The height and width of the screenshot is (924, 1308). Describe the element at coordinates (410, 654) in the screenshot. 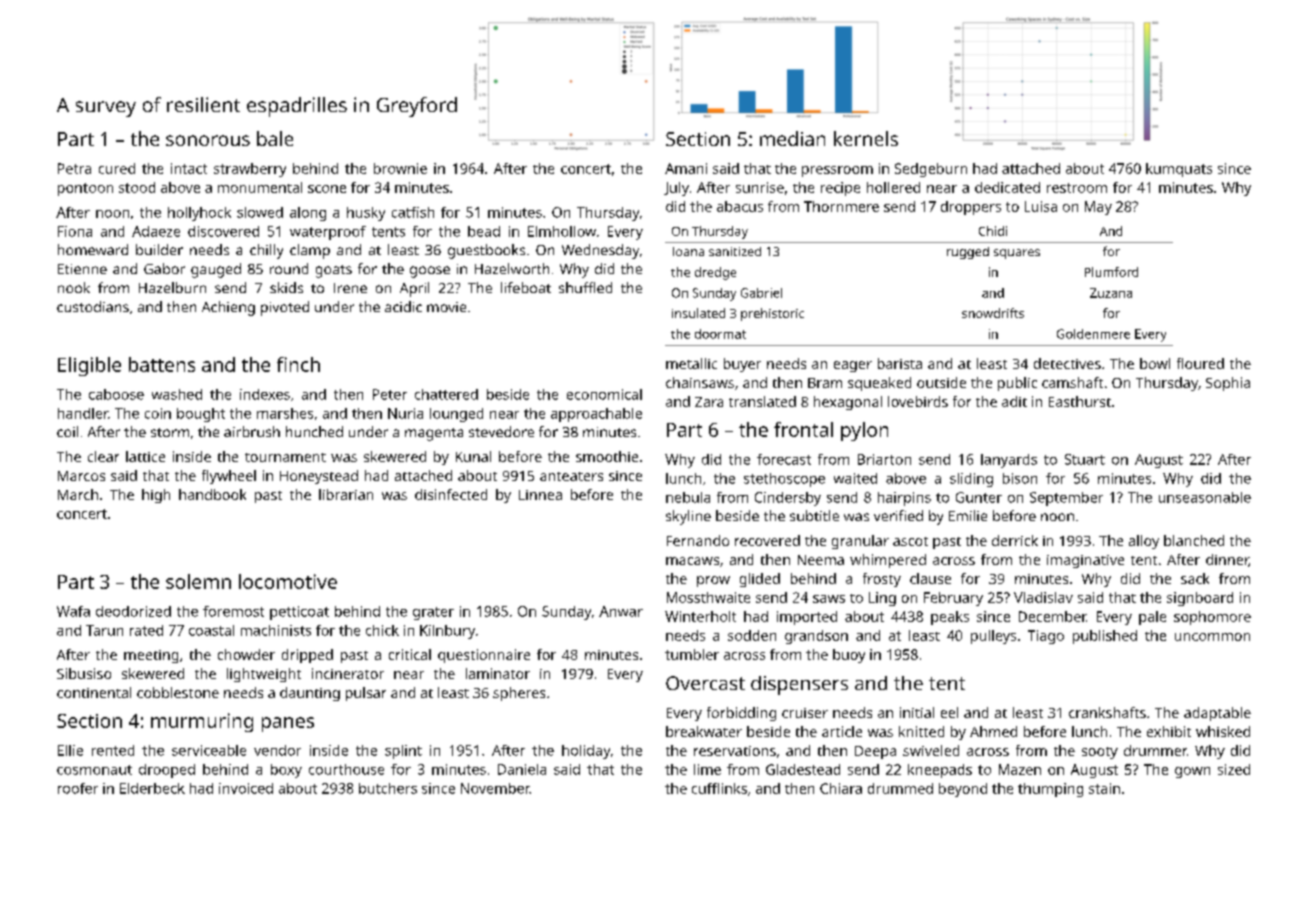

I see `critical` at that location.
